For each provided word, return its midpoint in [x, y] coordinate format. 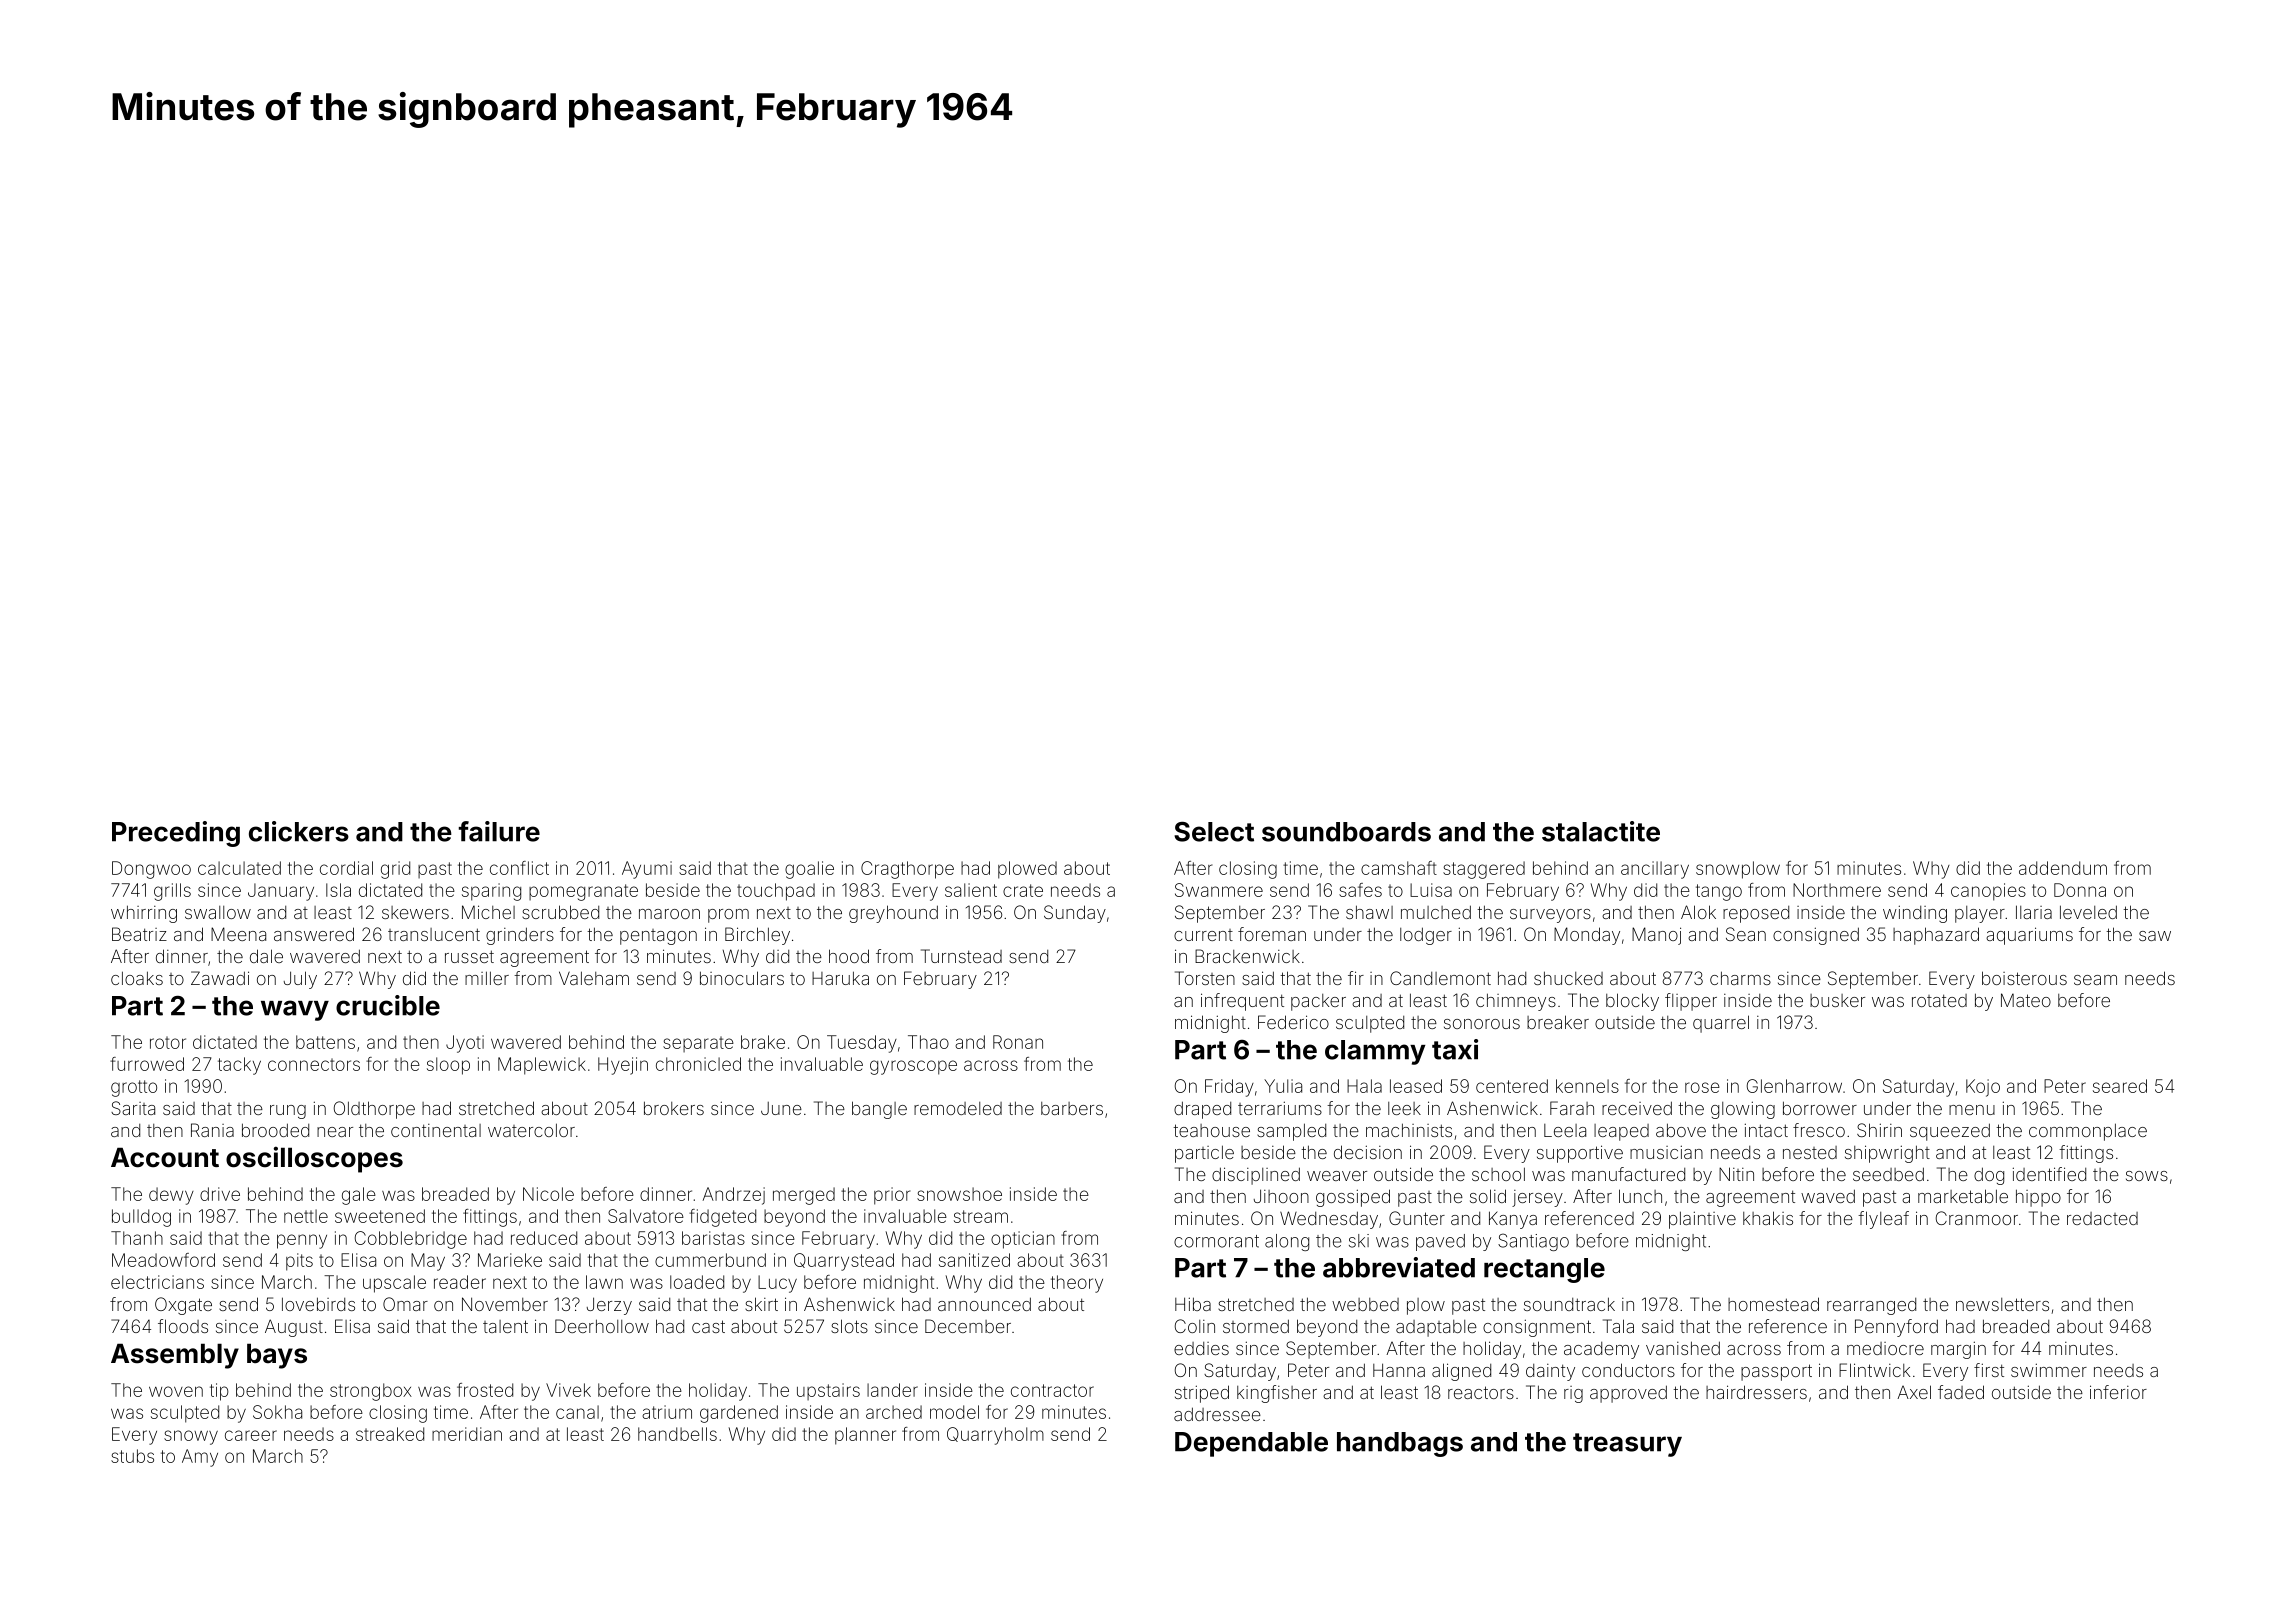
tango [1719, 892]
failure [499, 831]
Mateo [2026, 1000]
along [1287, 1242]
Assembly [175, 1356]
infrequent [1242, 1002]
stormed [1256, 1326]
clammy [1375, 1052]
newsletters [2002, 1304]
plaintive [1702, 1220]
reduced [544, 1238]
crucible [388, 1005]
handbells [677, 1434]
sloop [448, 1066]
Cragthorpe [907, 870]
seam [2095, 980]
